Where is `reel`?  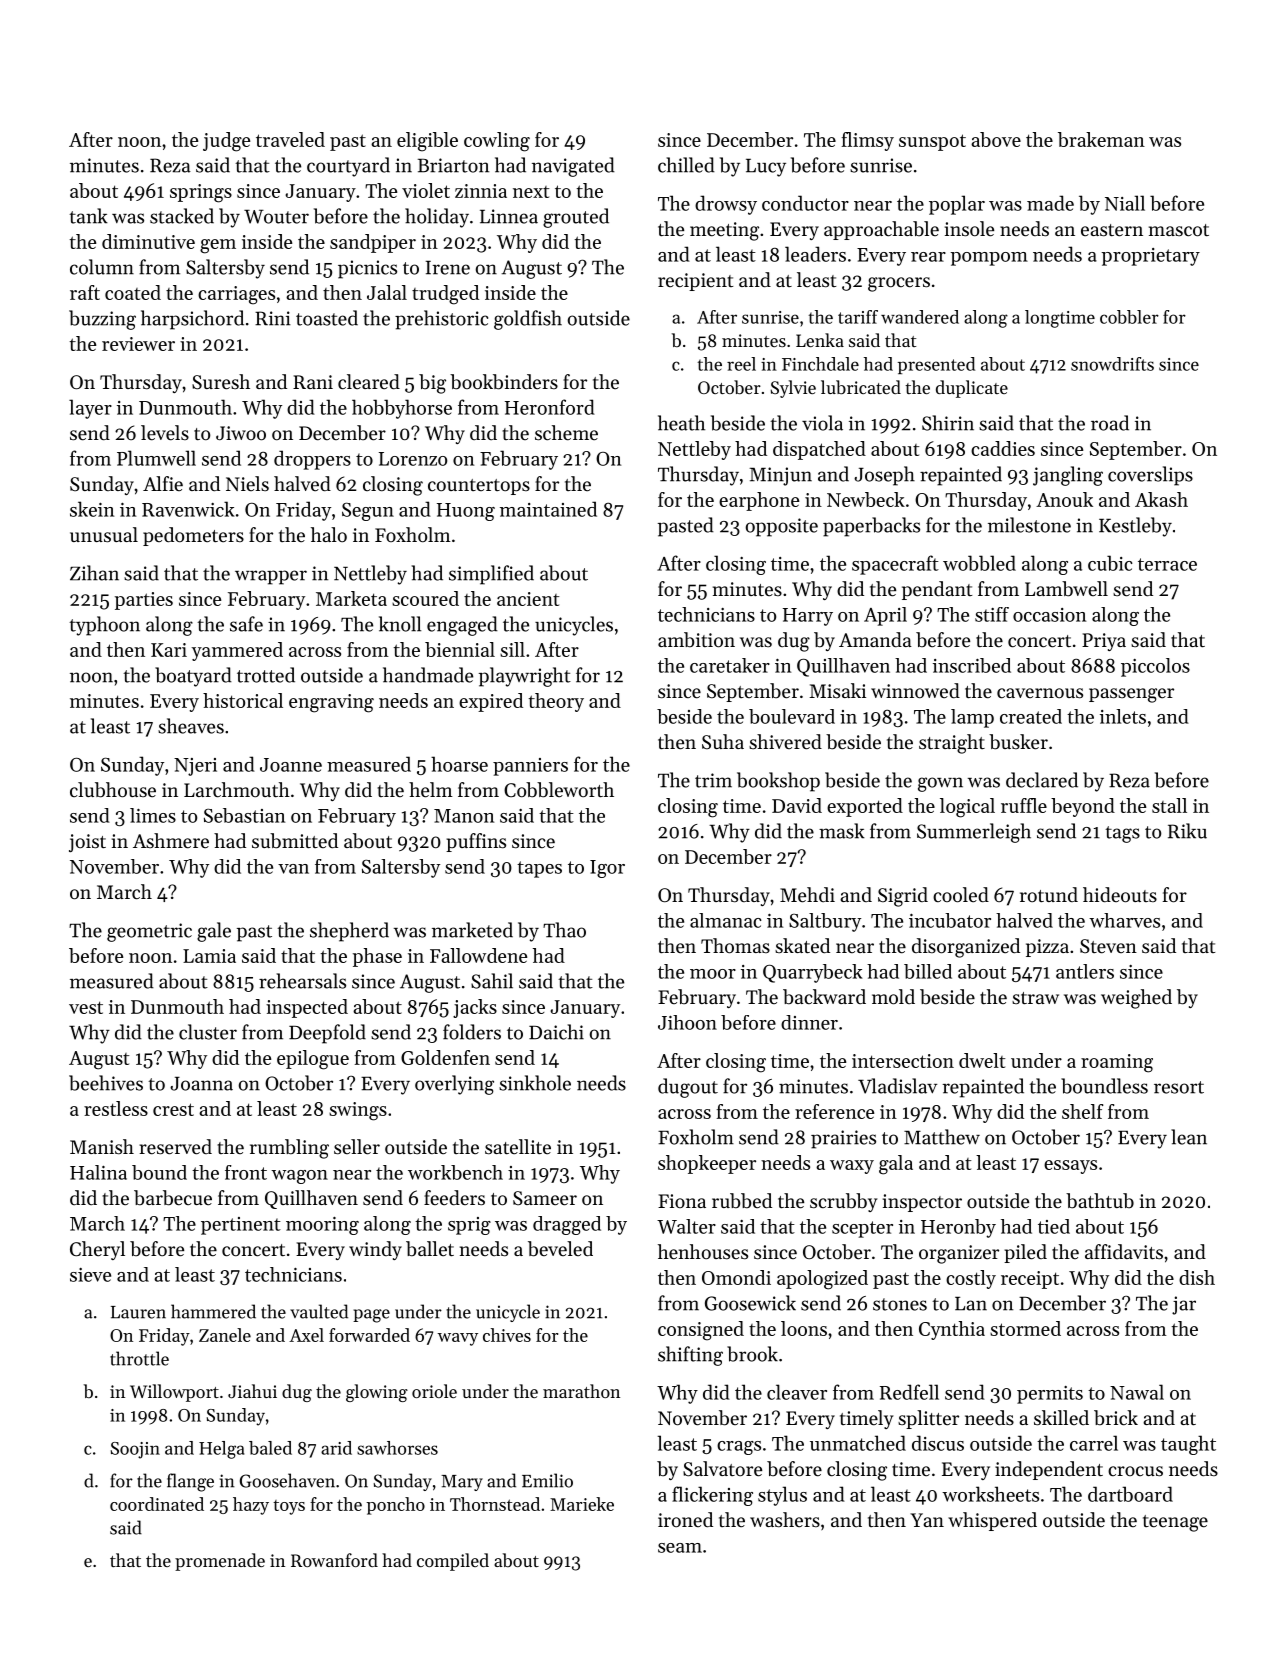 reel is located at coordinates (741, 364).
